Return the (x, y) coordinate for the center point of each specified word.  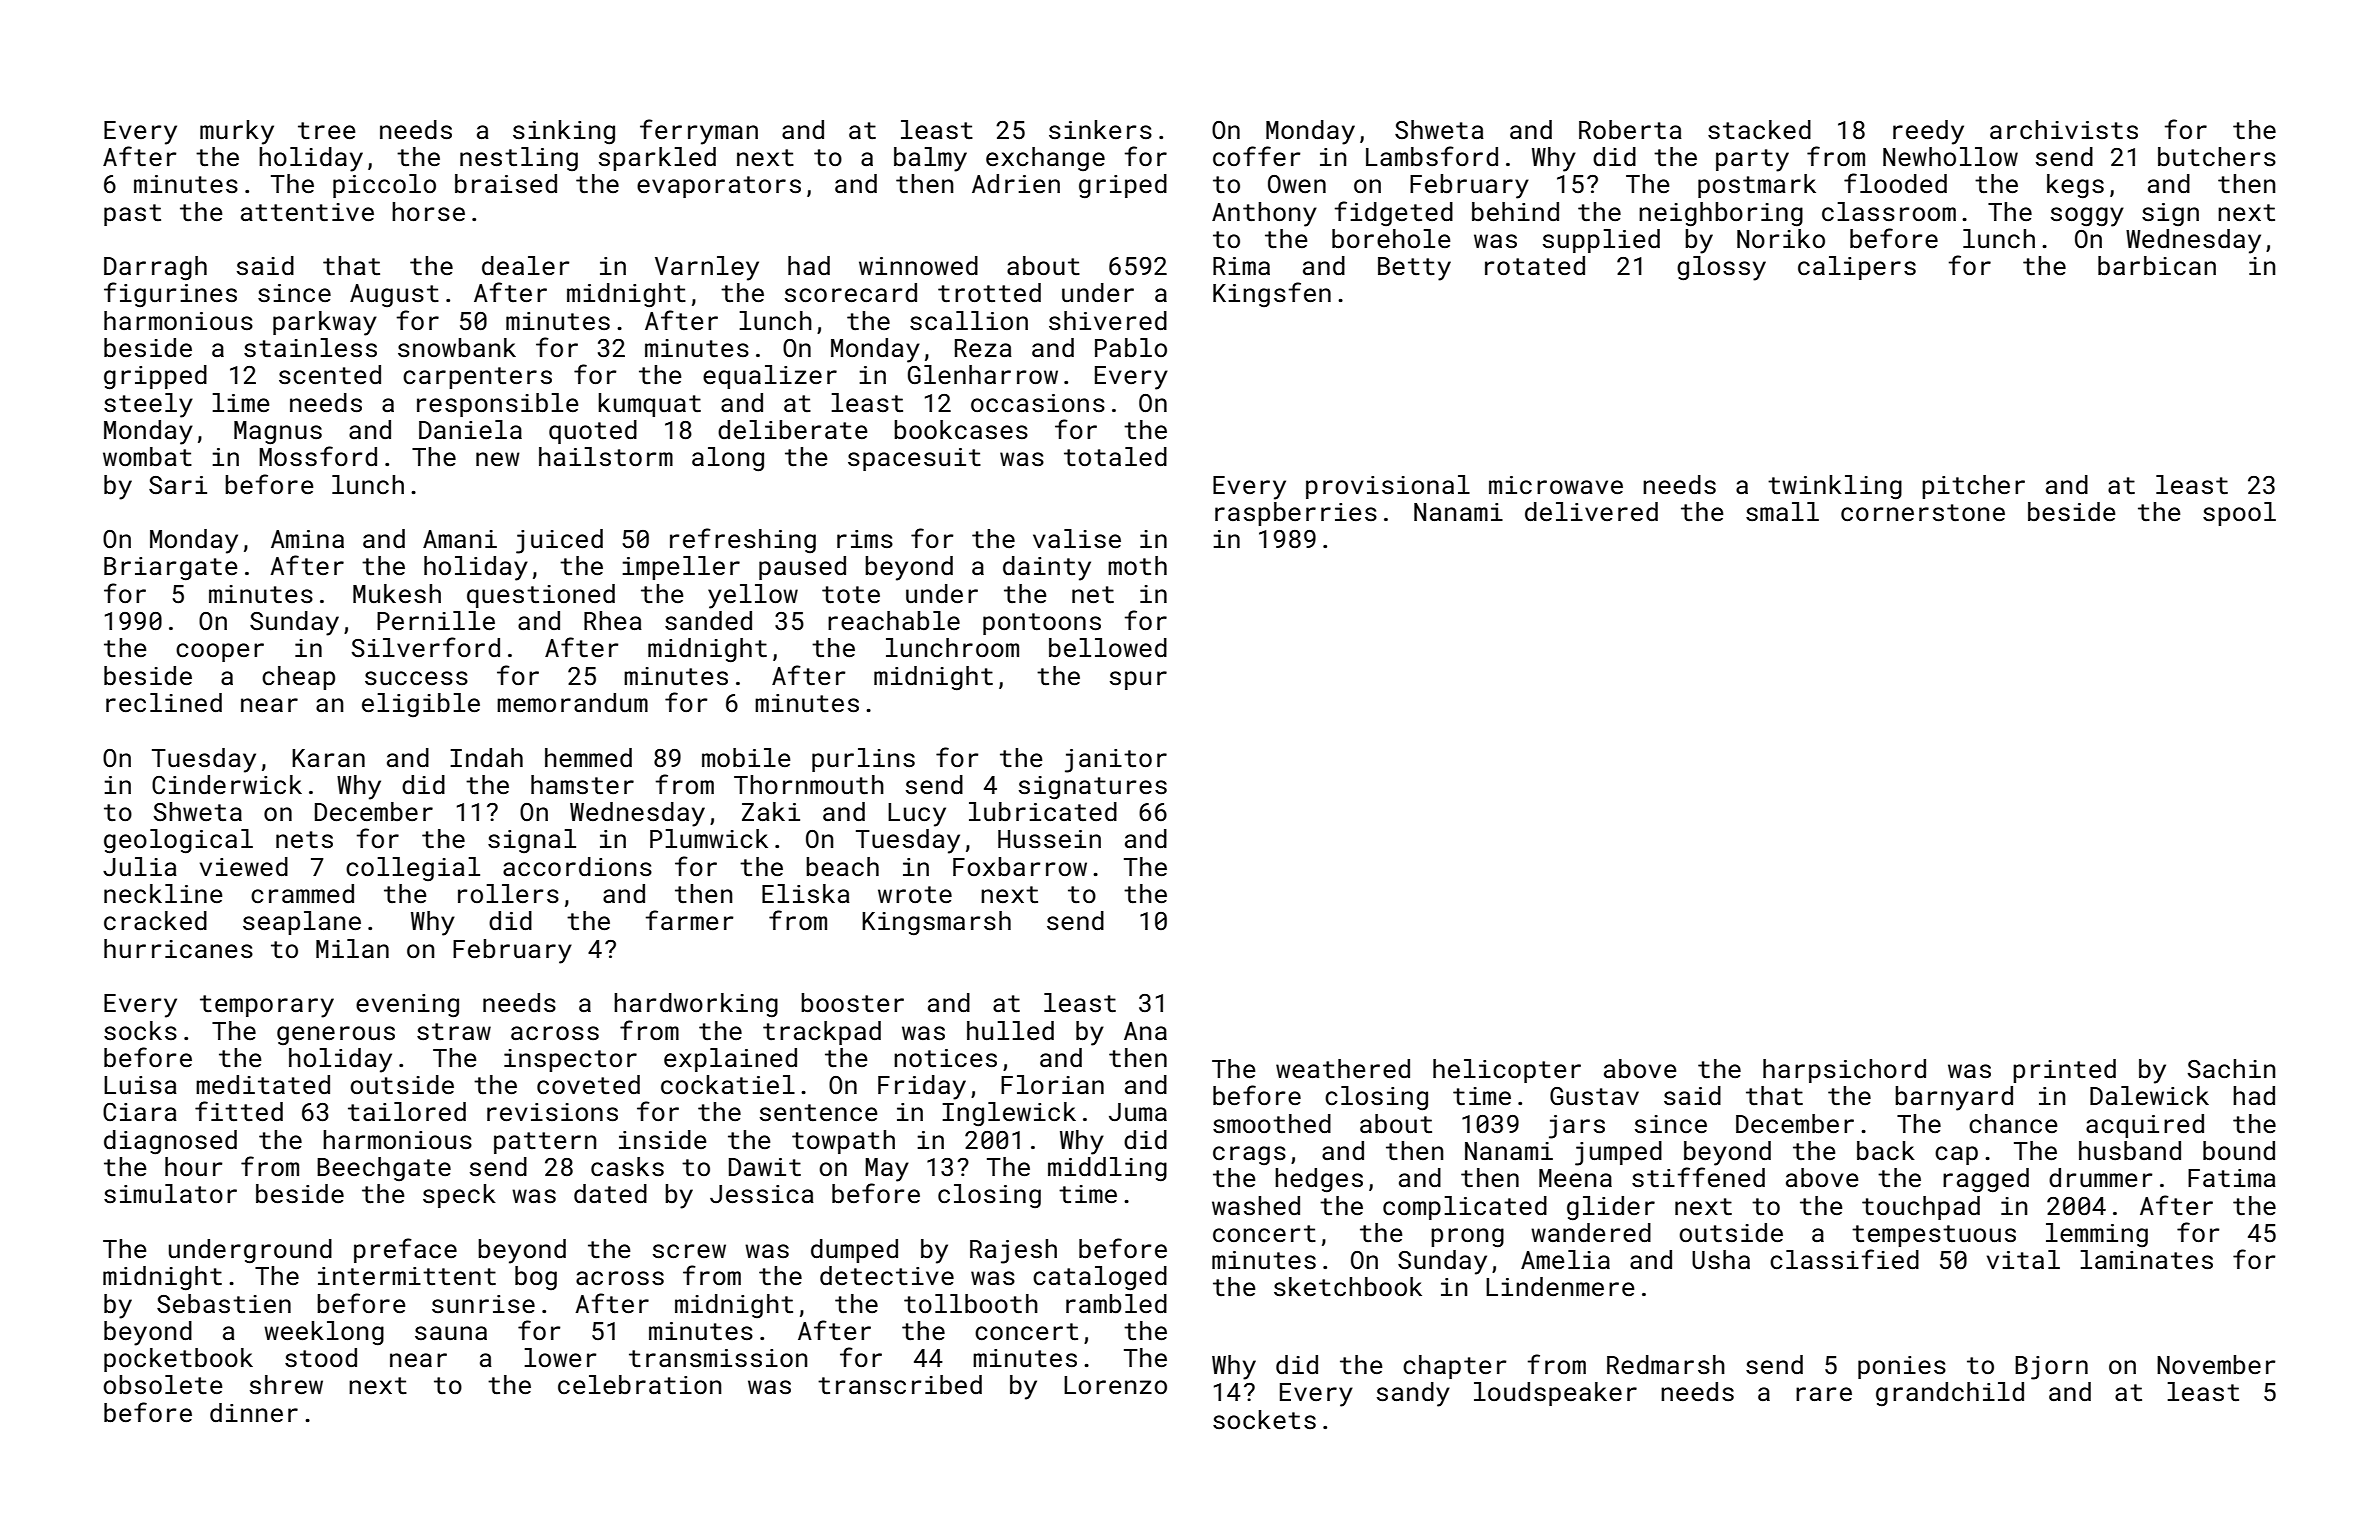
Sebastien (224, 1304)
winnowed (918, 266)
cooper (220, 652)
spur (1138, 680)
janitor (1116, 761)
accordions (577, 867)
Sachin (2231, 1069)
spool (2239, 514)
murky (237, 132)
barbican (2157, 266)
